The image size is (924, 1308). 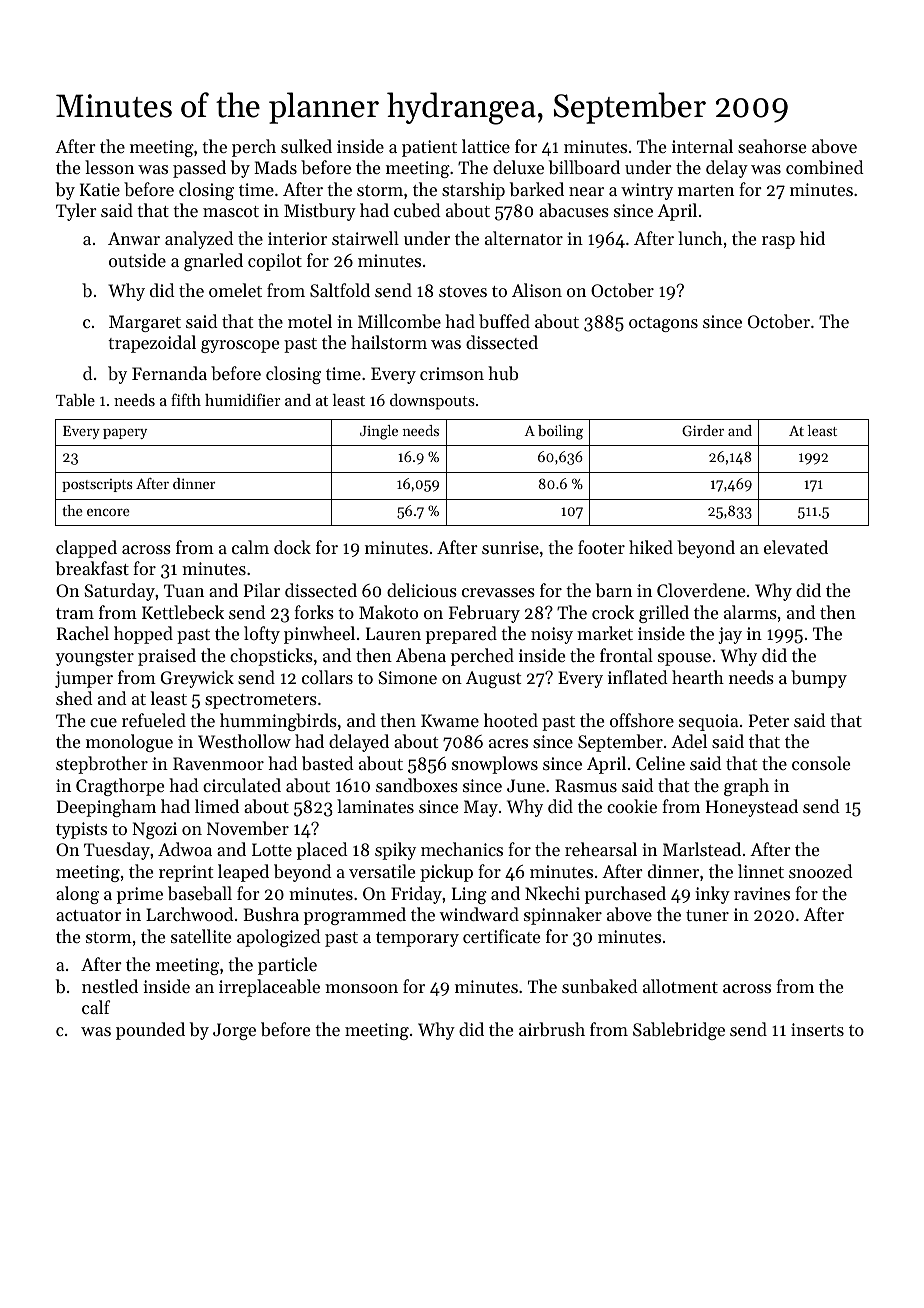 I want to click on inflated, so click(x=638, y=677).
